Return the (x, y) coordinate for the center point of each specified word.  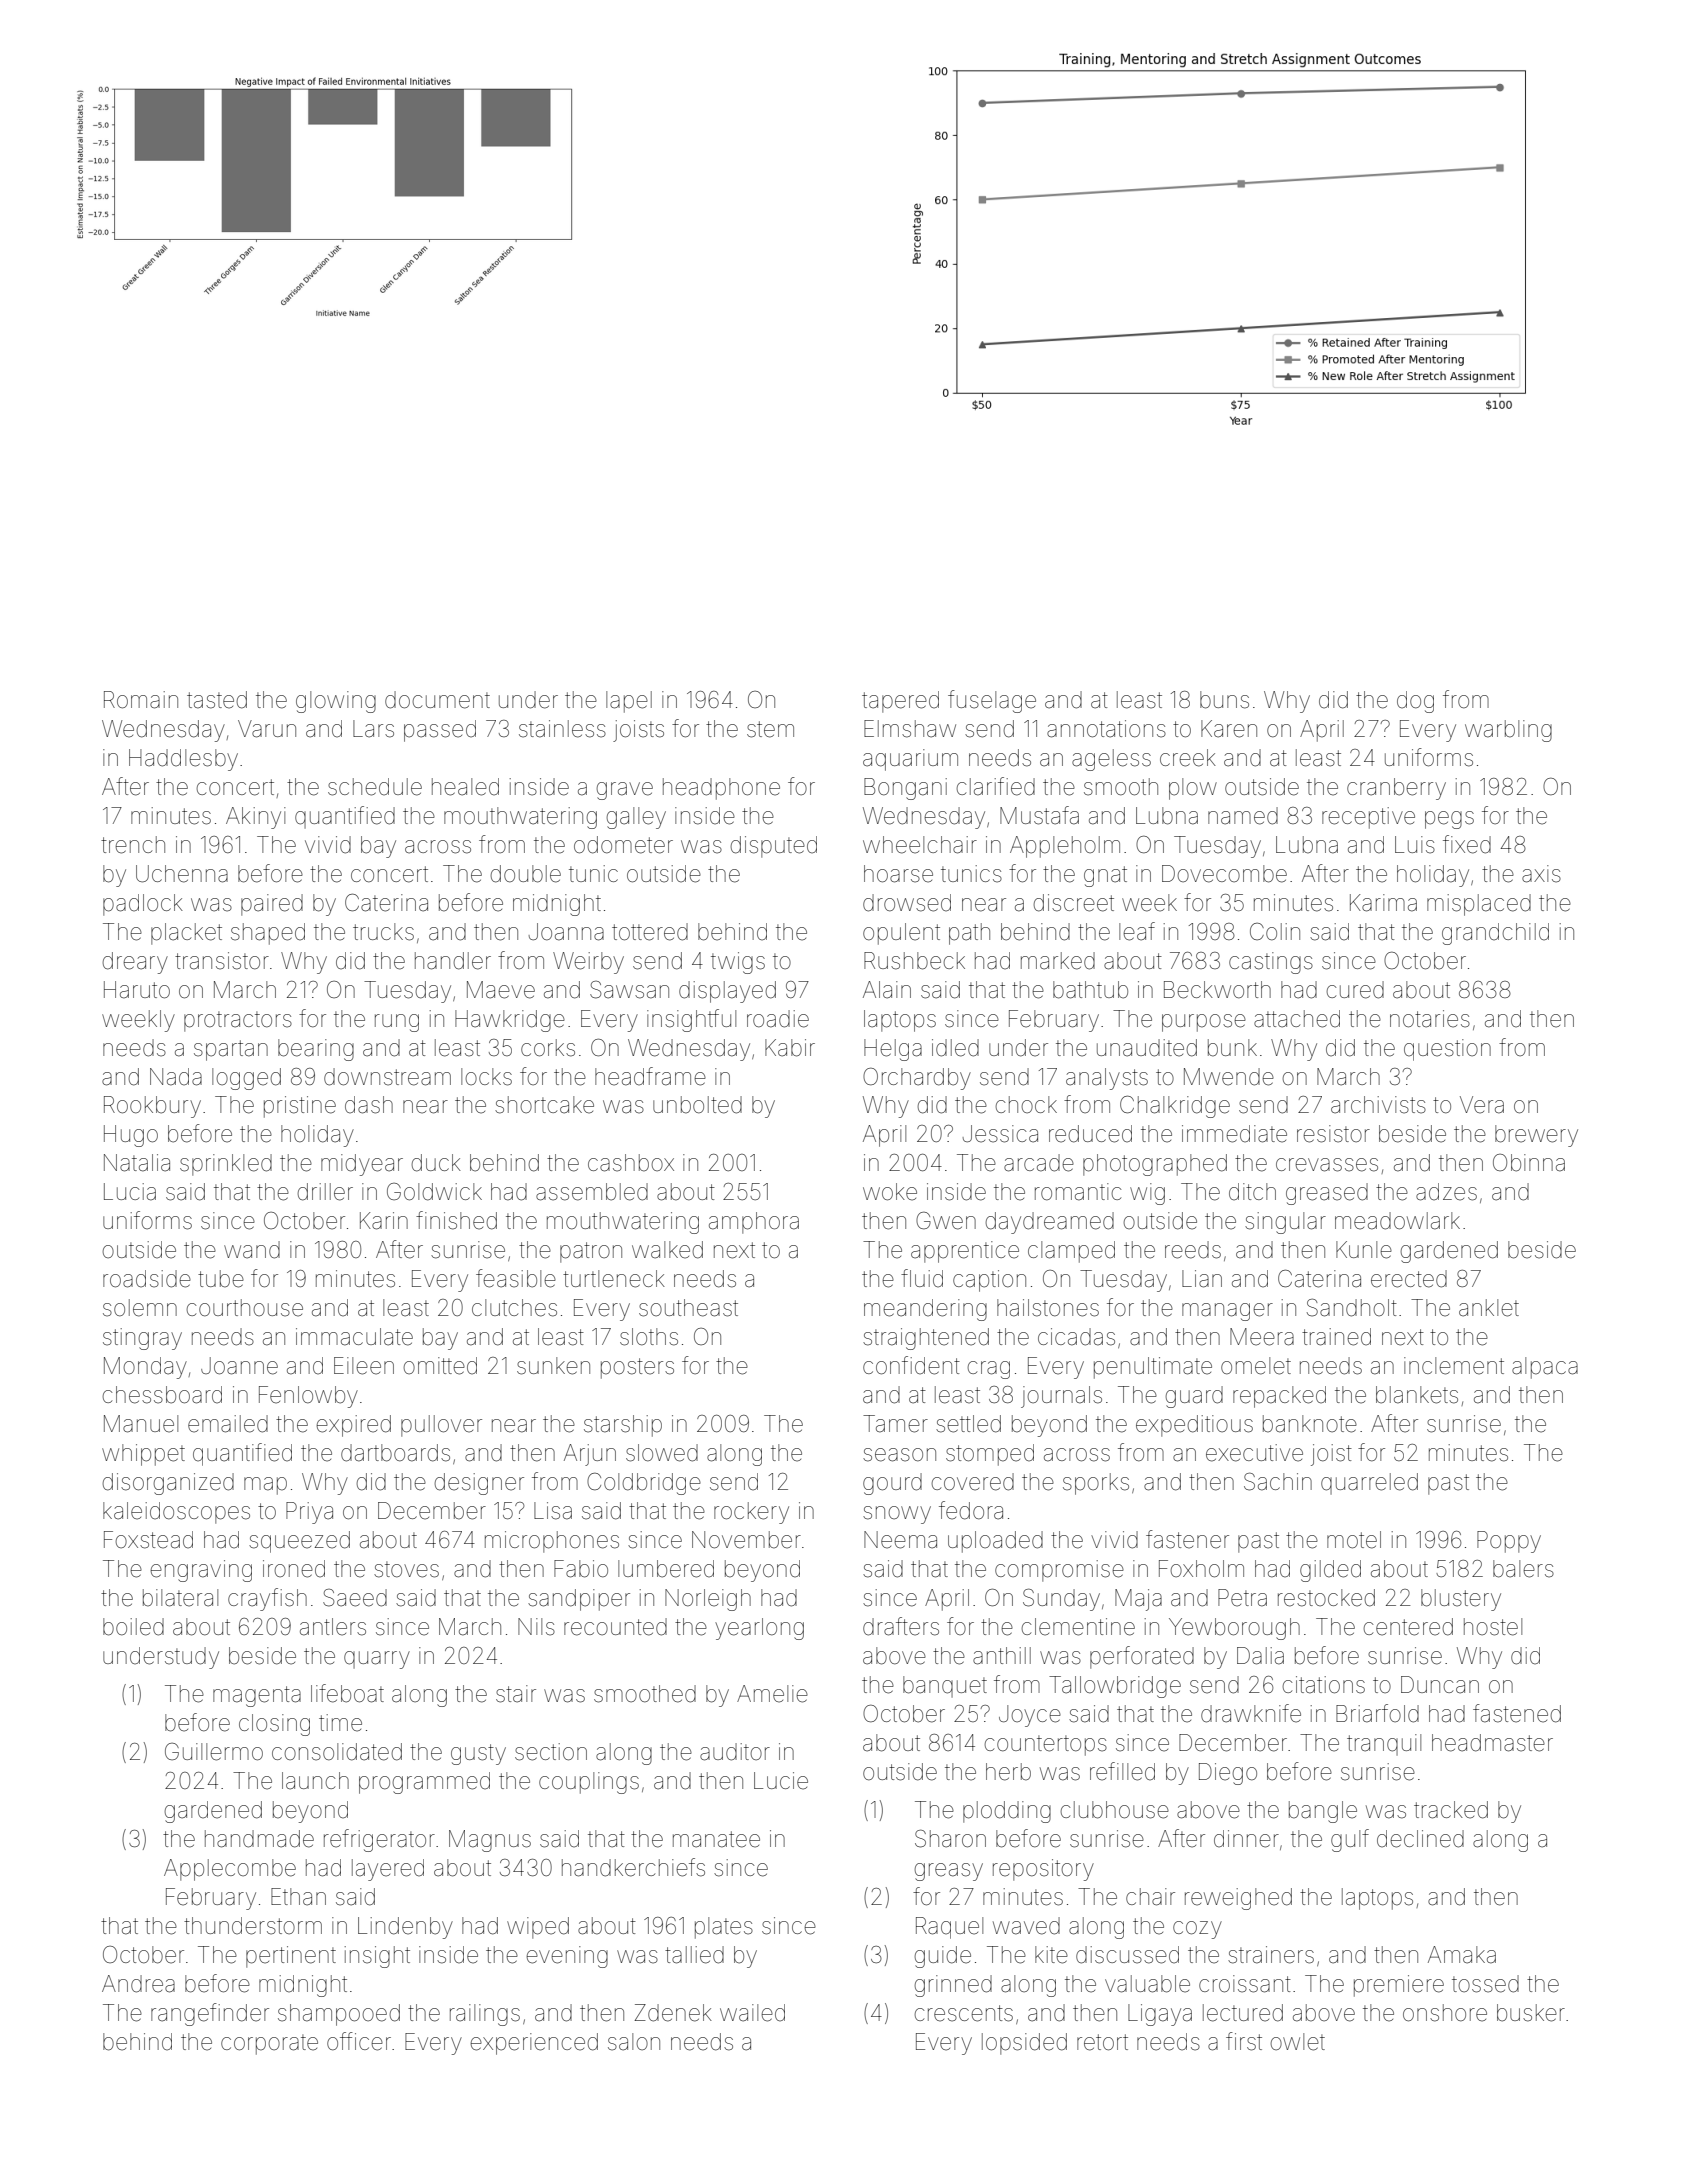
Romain (141, 700)
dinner (1246, 1839)
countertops (1046, 1745)
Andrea (138, 1984)
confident (911, 1365)
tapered (900, 702)
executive (1254, 1453)
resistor (1333, 1134)
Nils (536, 1627)
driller (325, 1192)
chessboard (162, 1395)
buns (1224, 700)
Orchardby (917, 1079)
